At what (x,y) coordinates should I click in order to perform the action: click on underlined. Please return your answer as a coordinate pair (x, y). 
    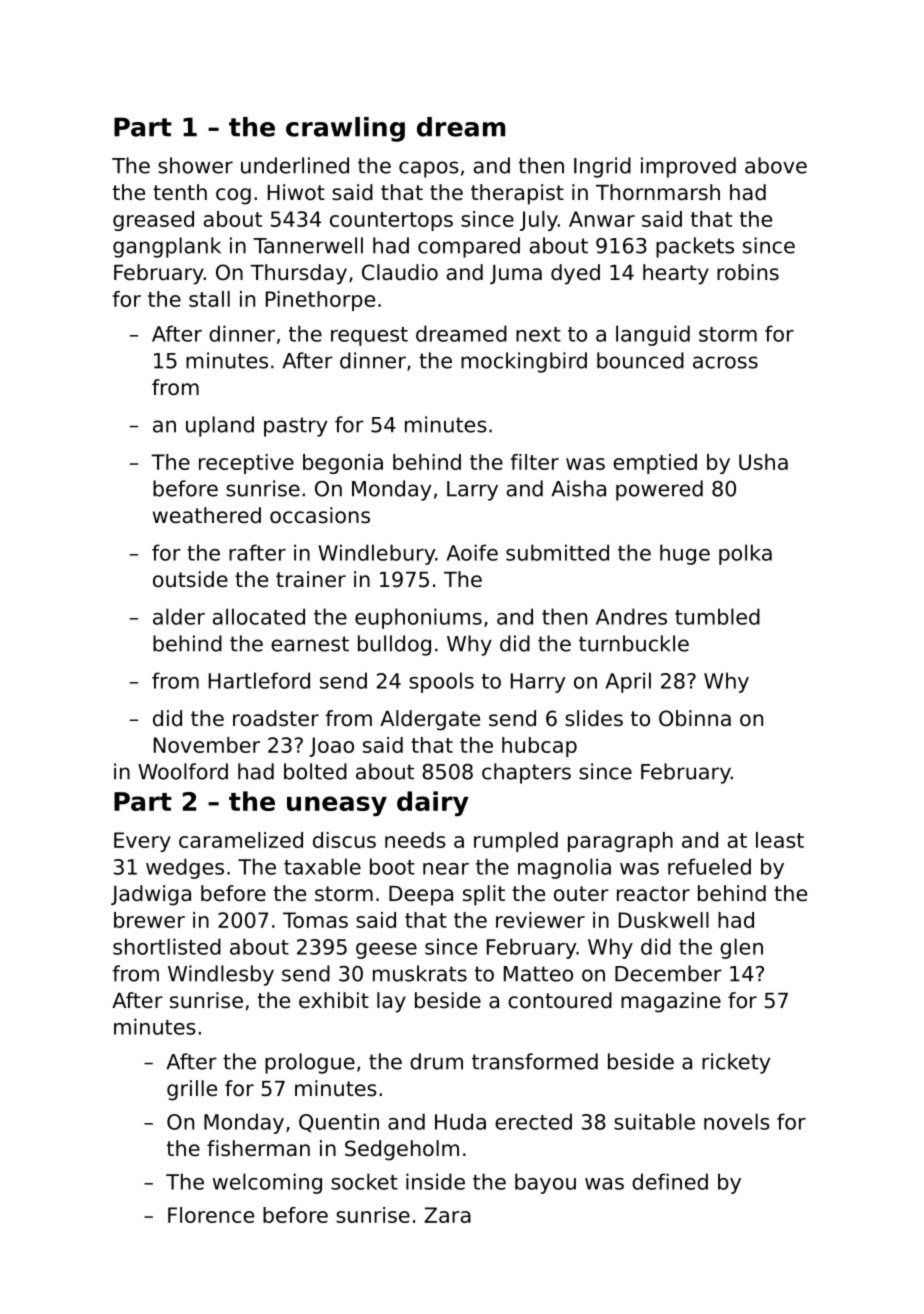
    Looking at the image, I should click on (295, 165).
